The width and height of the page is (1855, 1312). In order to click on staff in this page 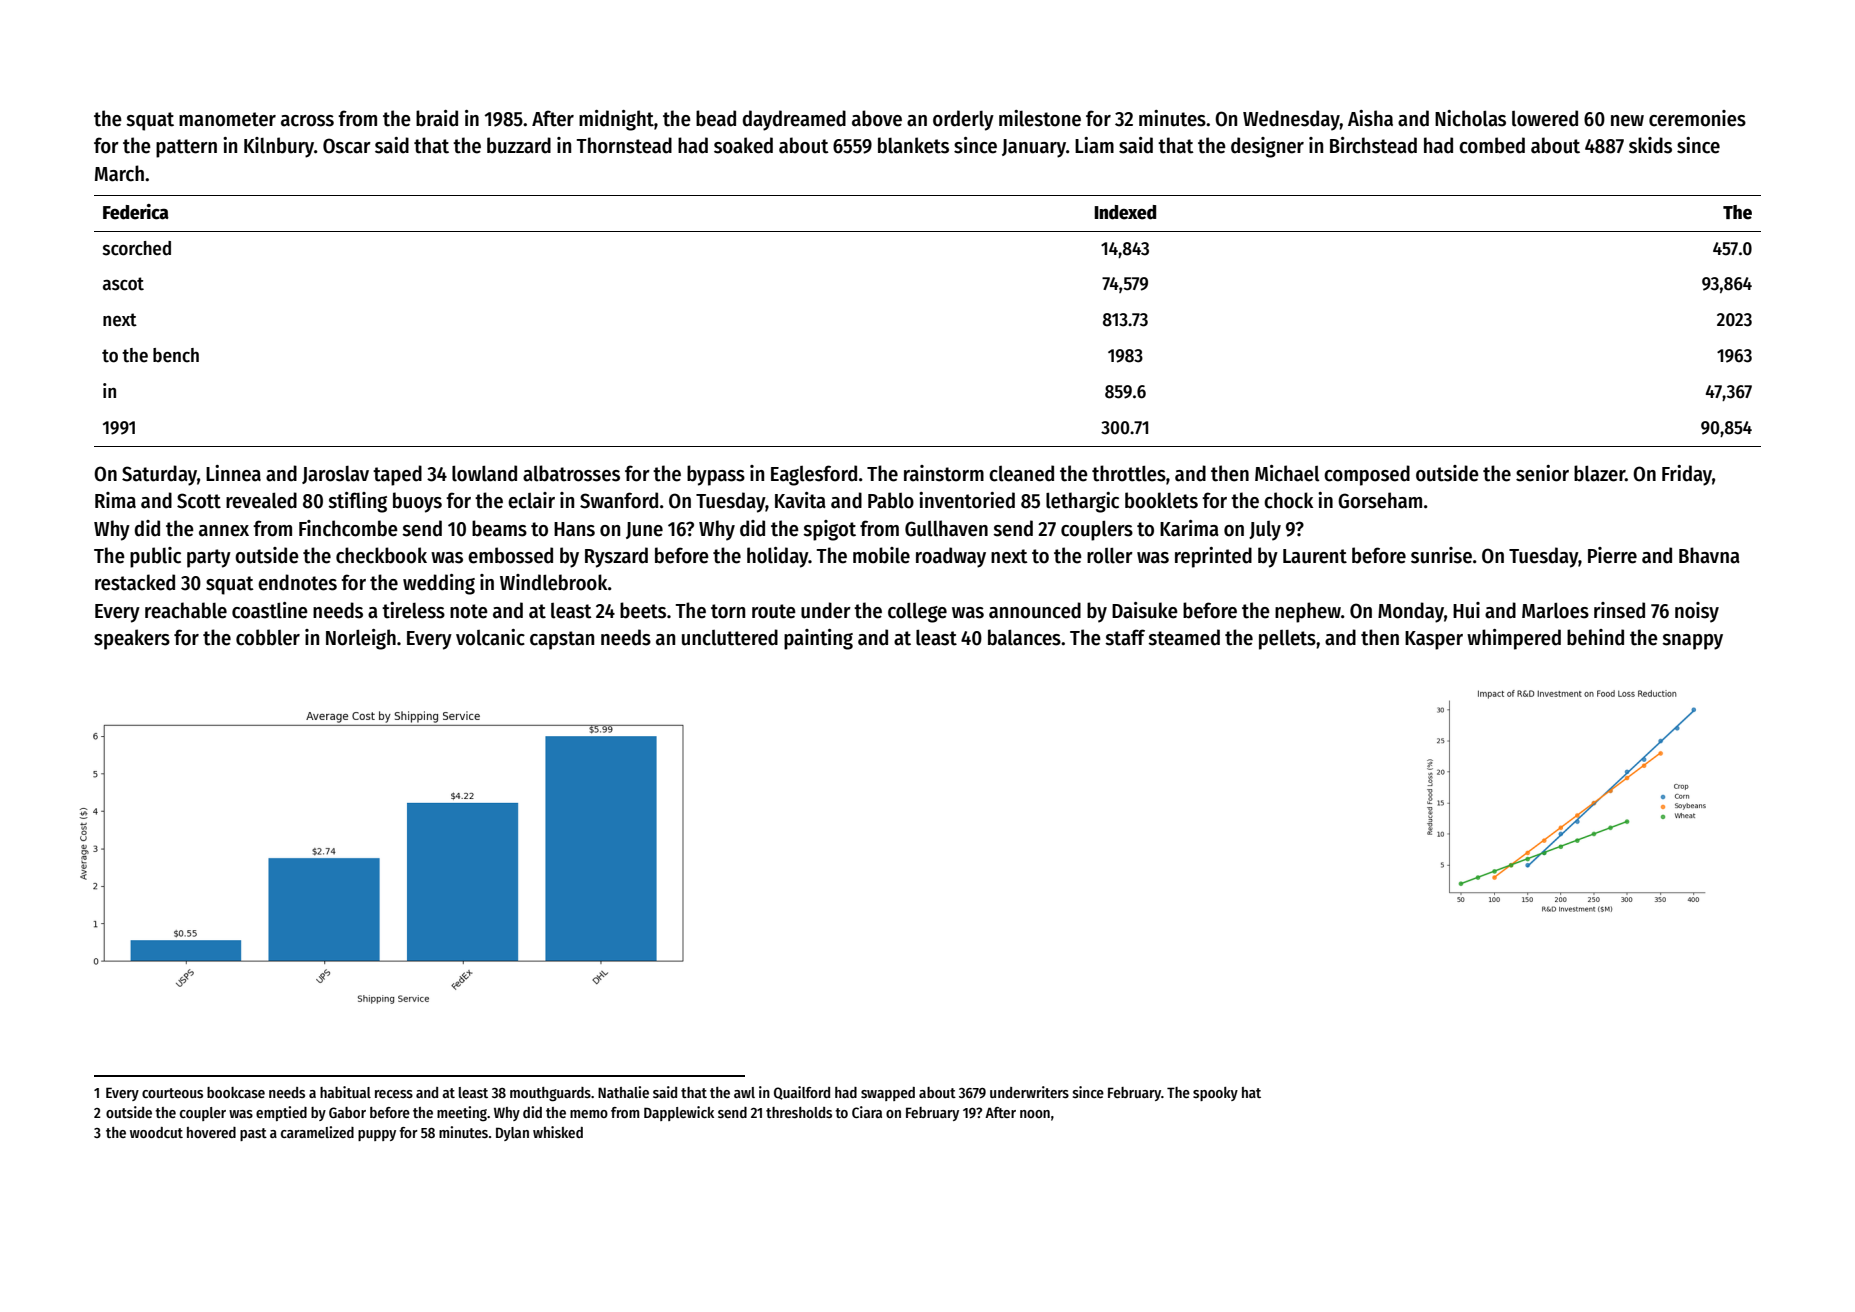, I will do `click(1125, 637)`.
